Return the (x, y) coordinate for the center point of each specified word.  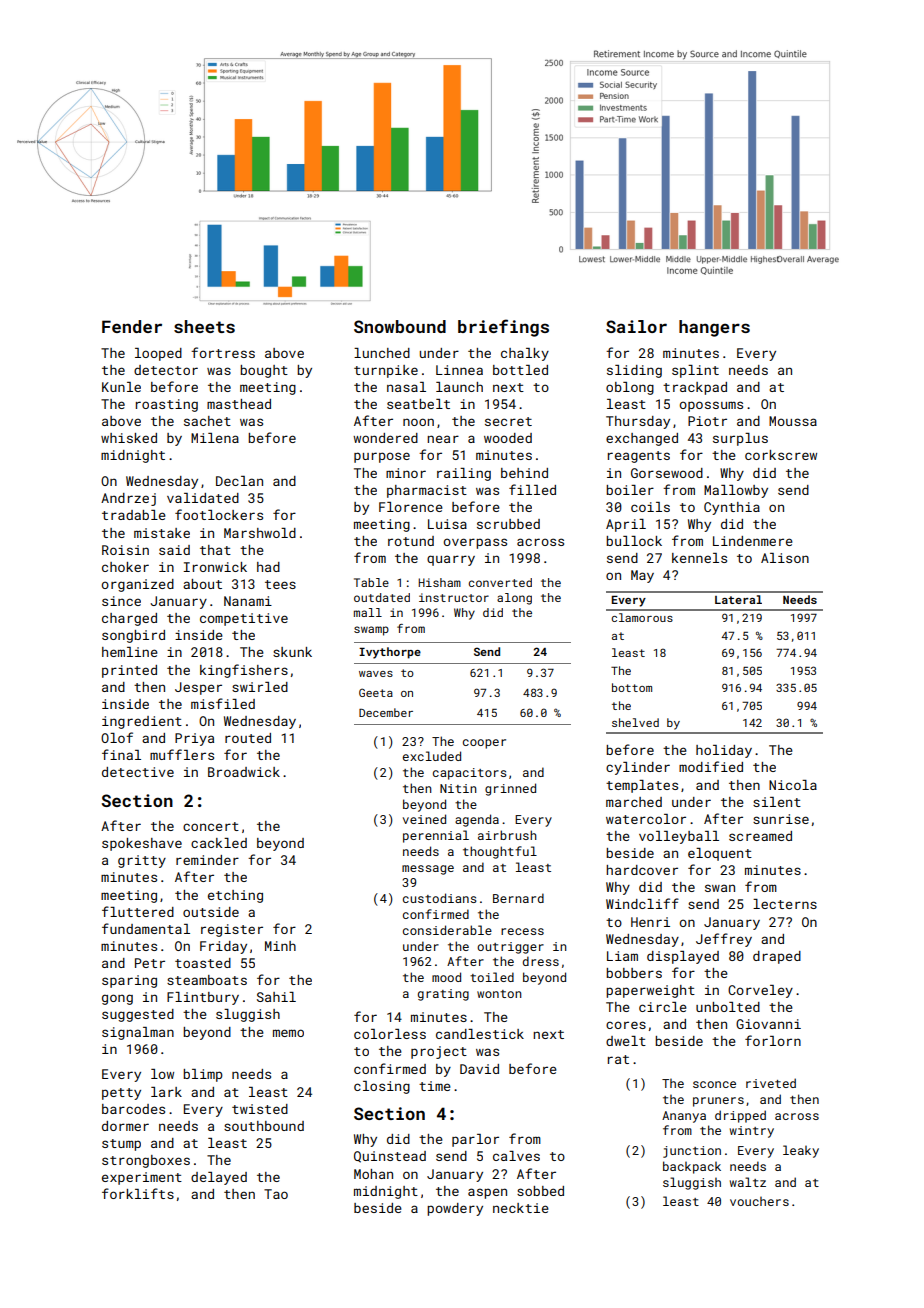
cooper (484, 744)
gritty (142, 861)
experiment (142, 1178)
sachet (207, 421)
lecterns (785, 904)
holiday (724, 751)
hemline (130, 652)
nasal (406, 387)
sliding (634, 371)
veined (424, 819)
